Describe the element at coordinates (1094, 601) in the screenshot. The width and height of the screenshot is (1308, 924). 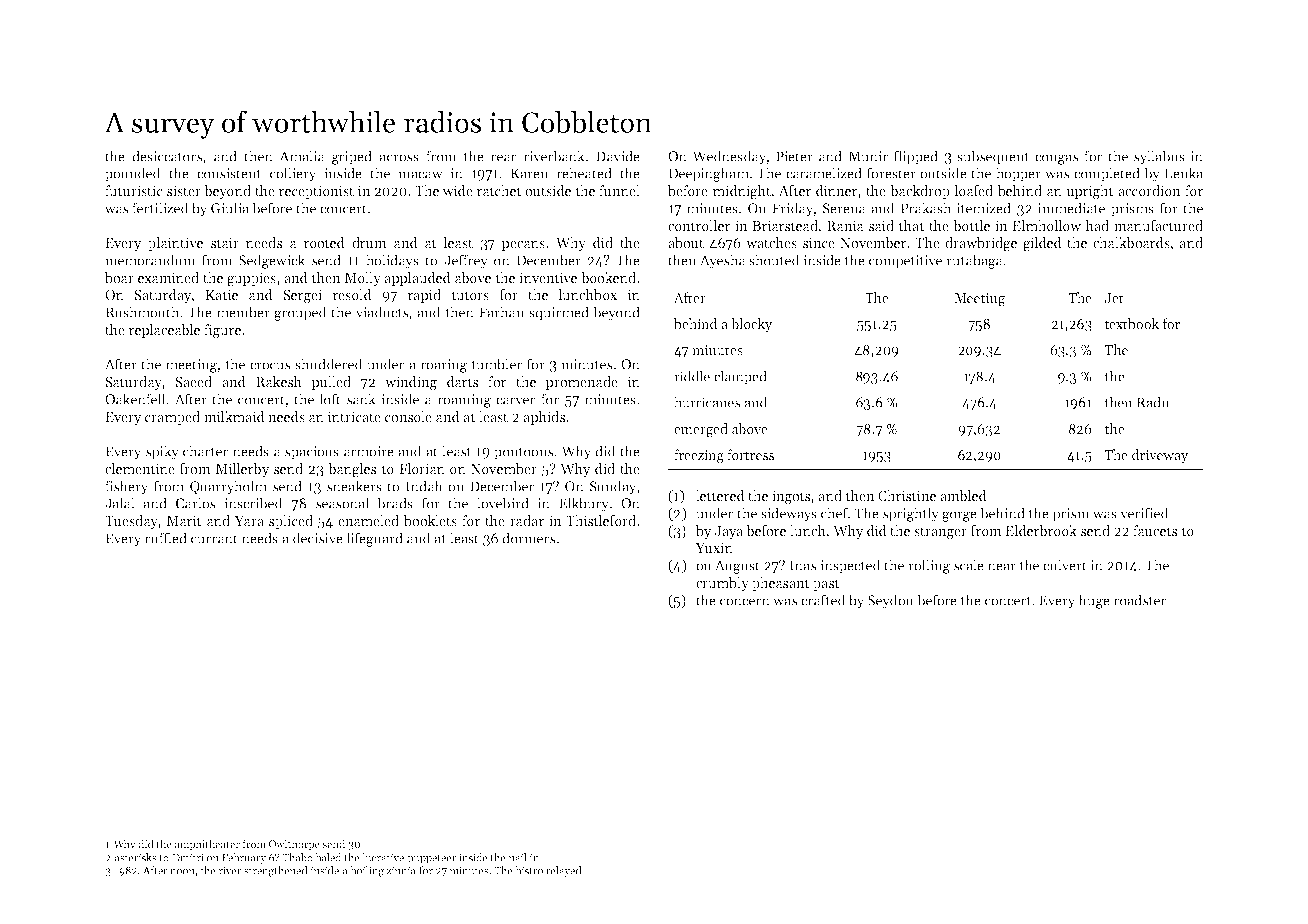
I see `huge` at that location.
